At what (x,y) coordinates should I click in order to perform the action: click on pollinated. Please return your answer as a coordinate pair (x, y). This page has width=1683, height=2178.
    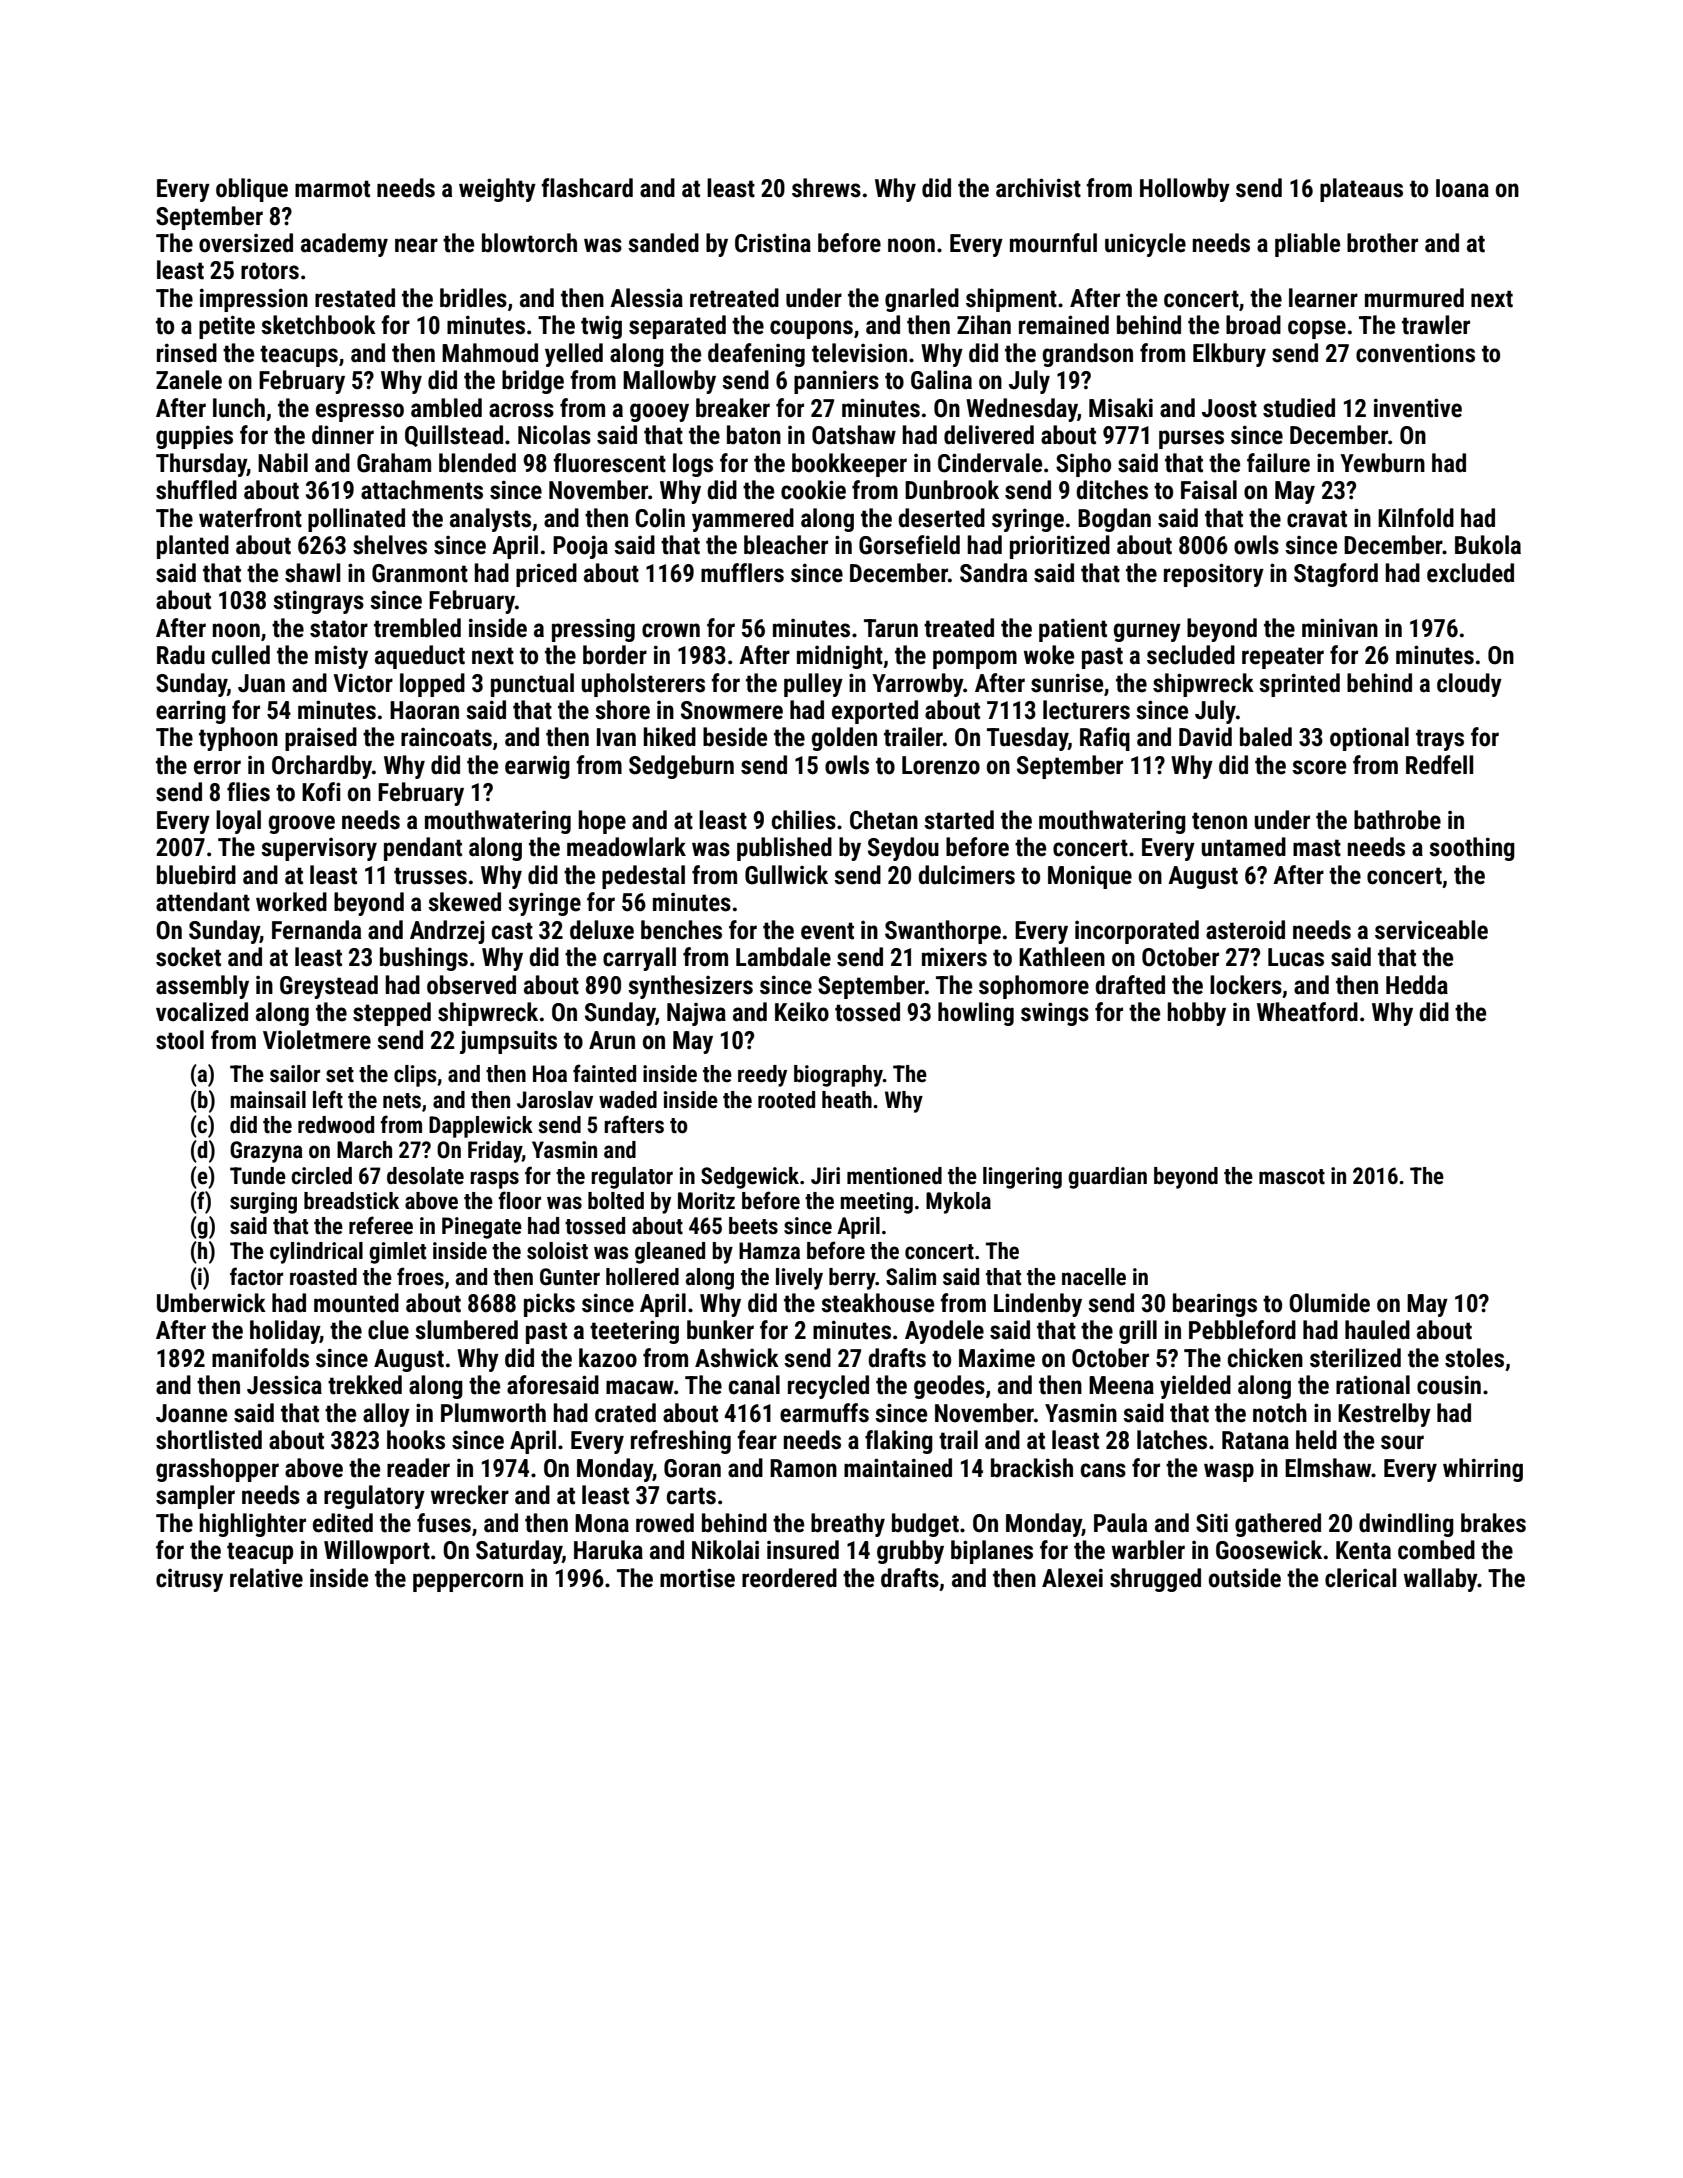
    Looking at the image, I should click on (356, 520).
